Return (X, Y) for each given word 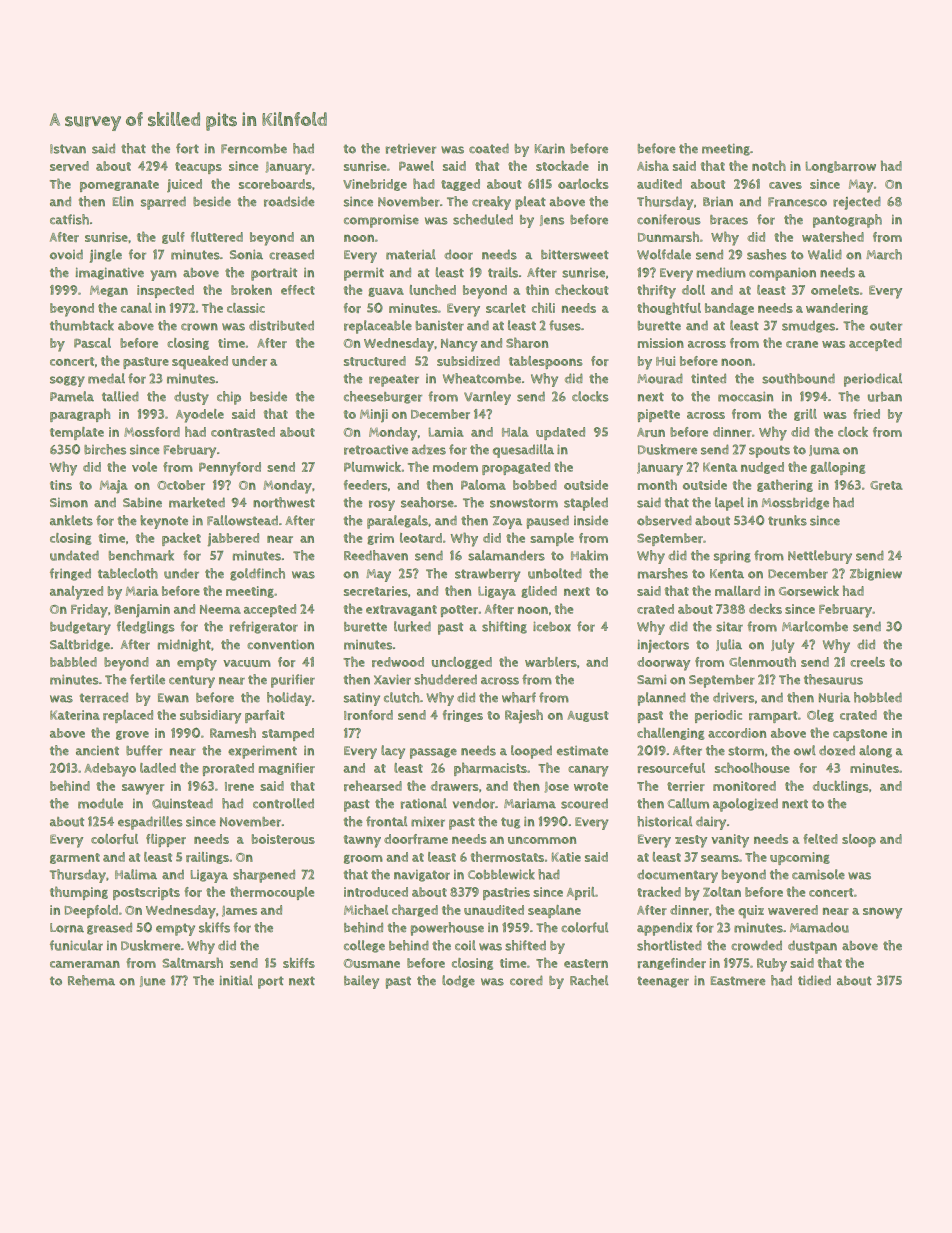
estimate (582, 751)
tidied (814, 980)
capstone (860, 735)
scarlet (506, 308)
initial (236, 980)
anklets (71, 520)
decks (765, 608)
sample (552, 539)
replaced (128, 716)
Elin (123, 201)
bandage (729, 309)
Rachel (589, 980)
